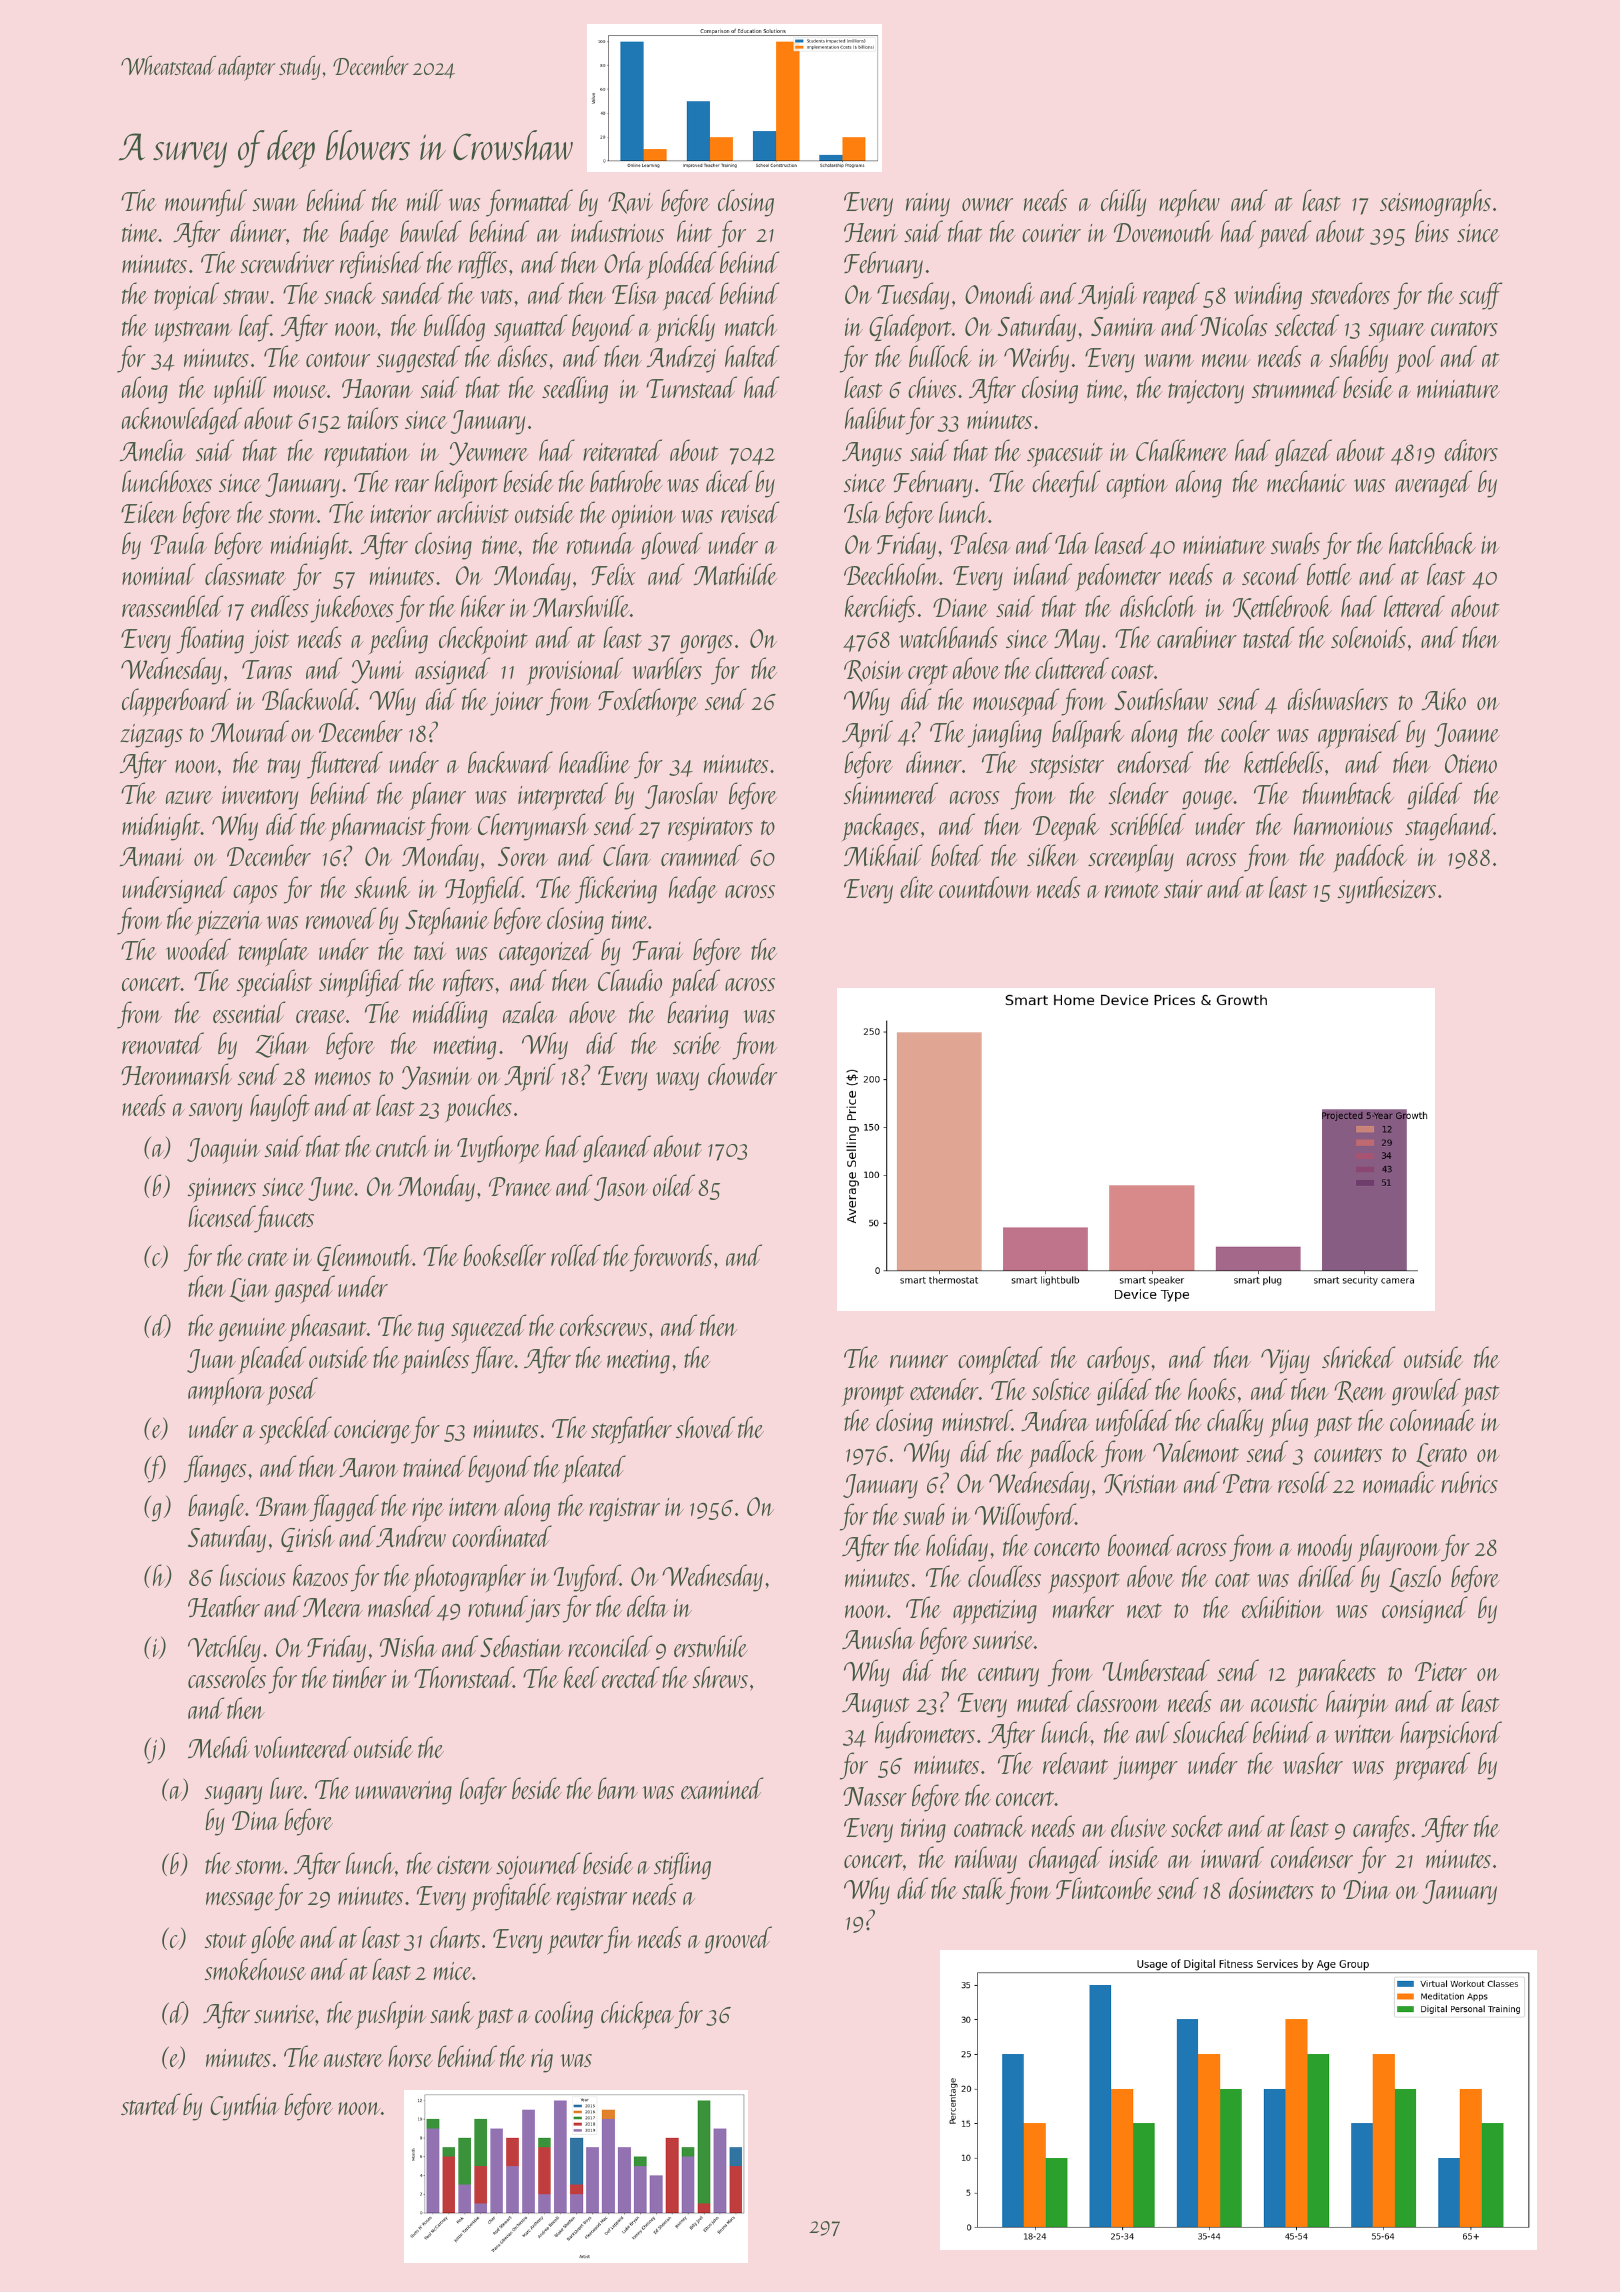 The height and width of the document is (2292, 1620). Describe the element at coordinates (1435, 203) in the document. I see `seismographs` at that location.
